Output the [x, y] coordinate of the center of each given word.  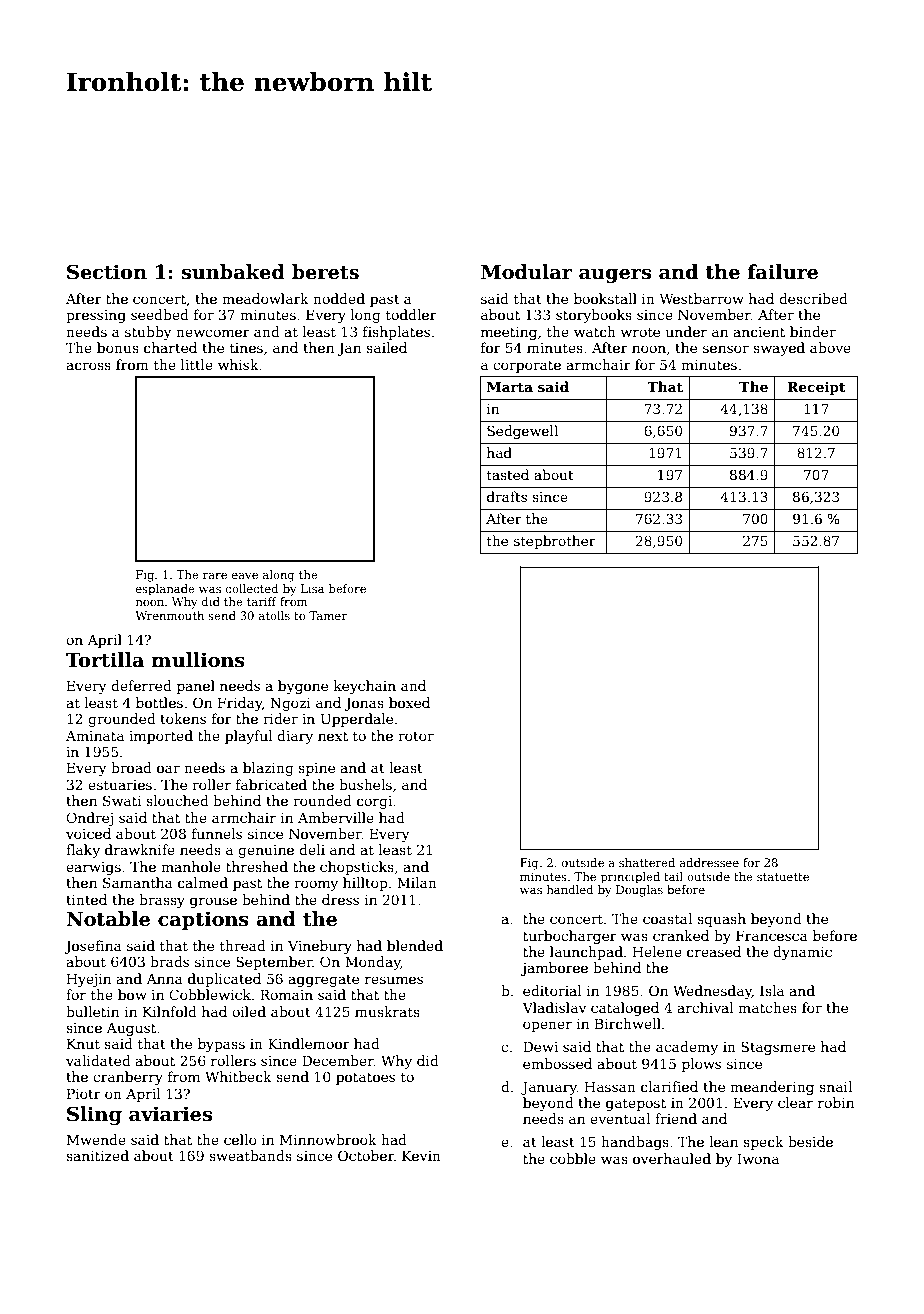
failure [783, 272]
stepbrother [555, 542]
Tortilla [105, 660]
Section [107, 272]
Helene [657, 951]
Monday [373, 963]
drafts [507, 496]
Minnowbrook [328, 1139]
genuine [266, 851]
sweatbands [250, 1155]
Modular [526, 272]
